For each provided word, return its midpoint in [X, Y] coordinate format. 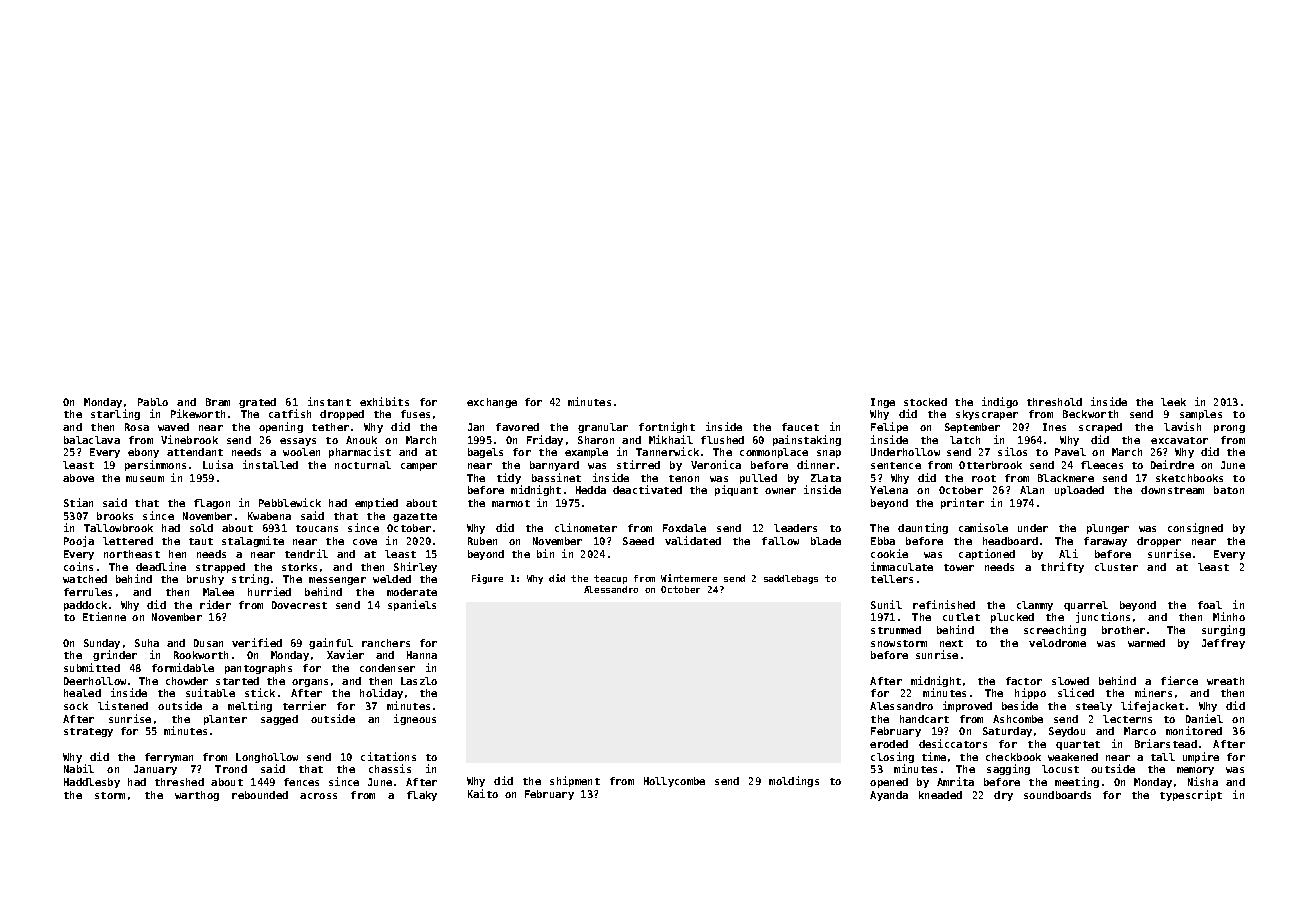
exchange [492, 403]
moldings [794, 781]
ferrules [88, 592]
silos [1012, 451]
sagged [279, 720]
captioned [987, 554]
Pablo [153, 402]
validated [693, 540]
